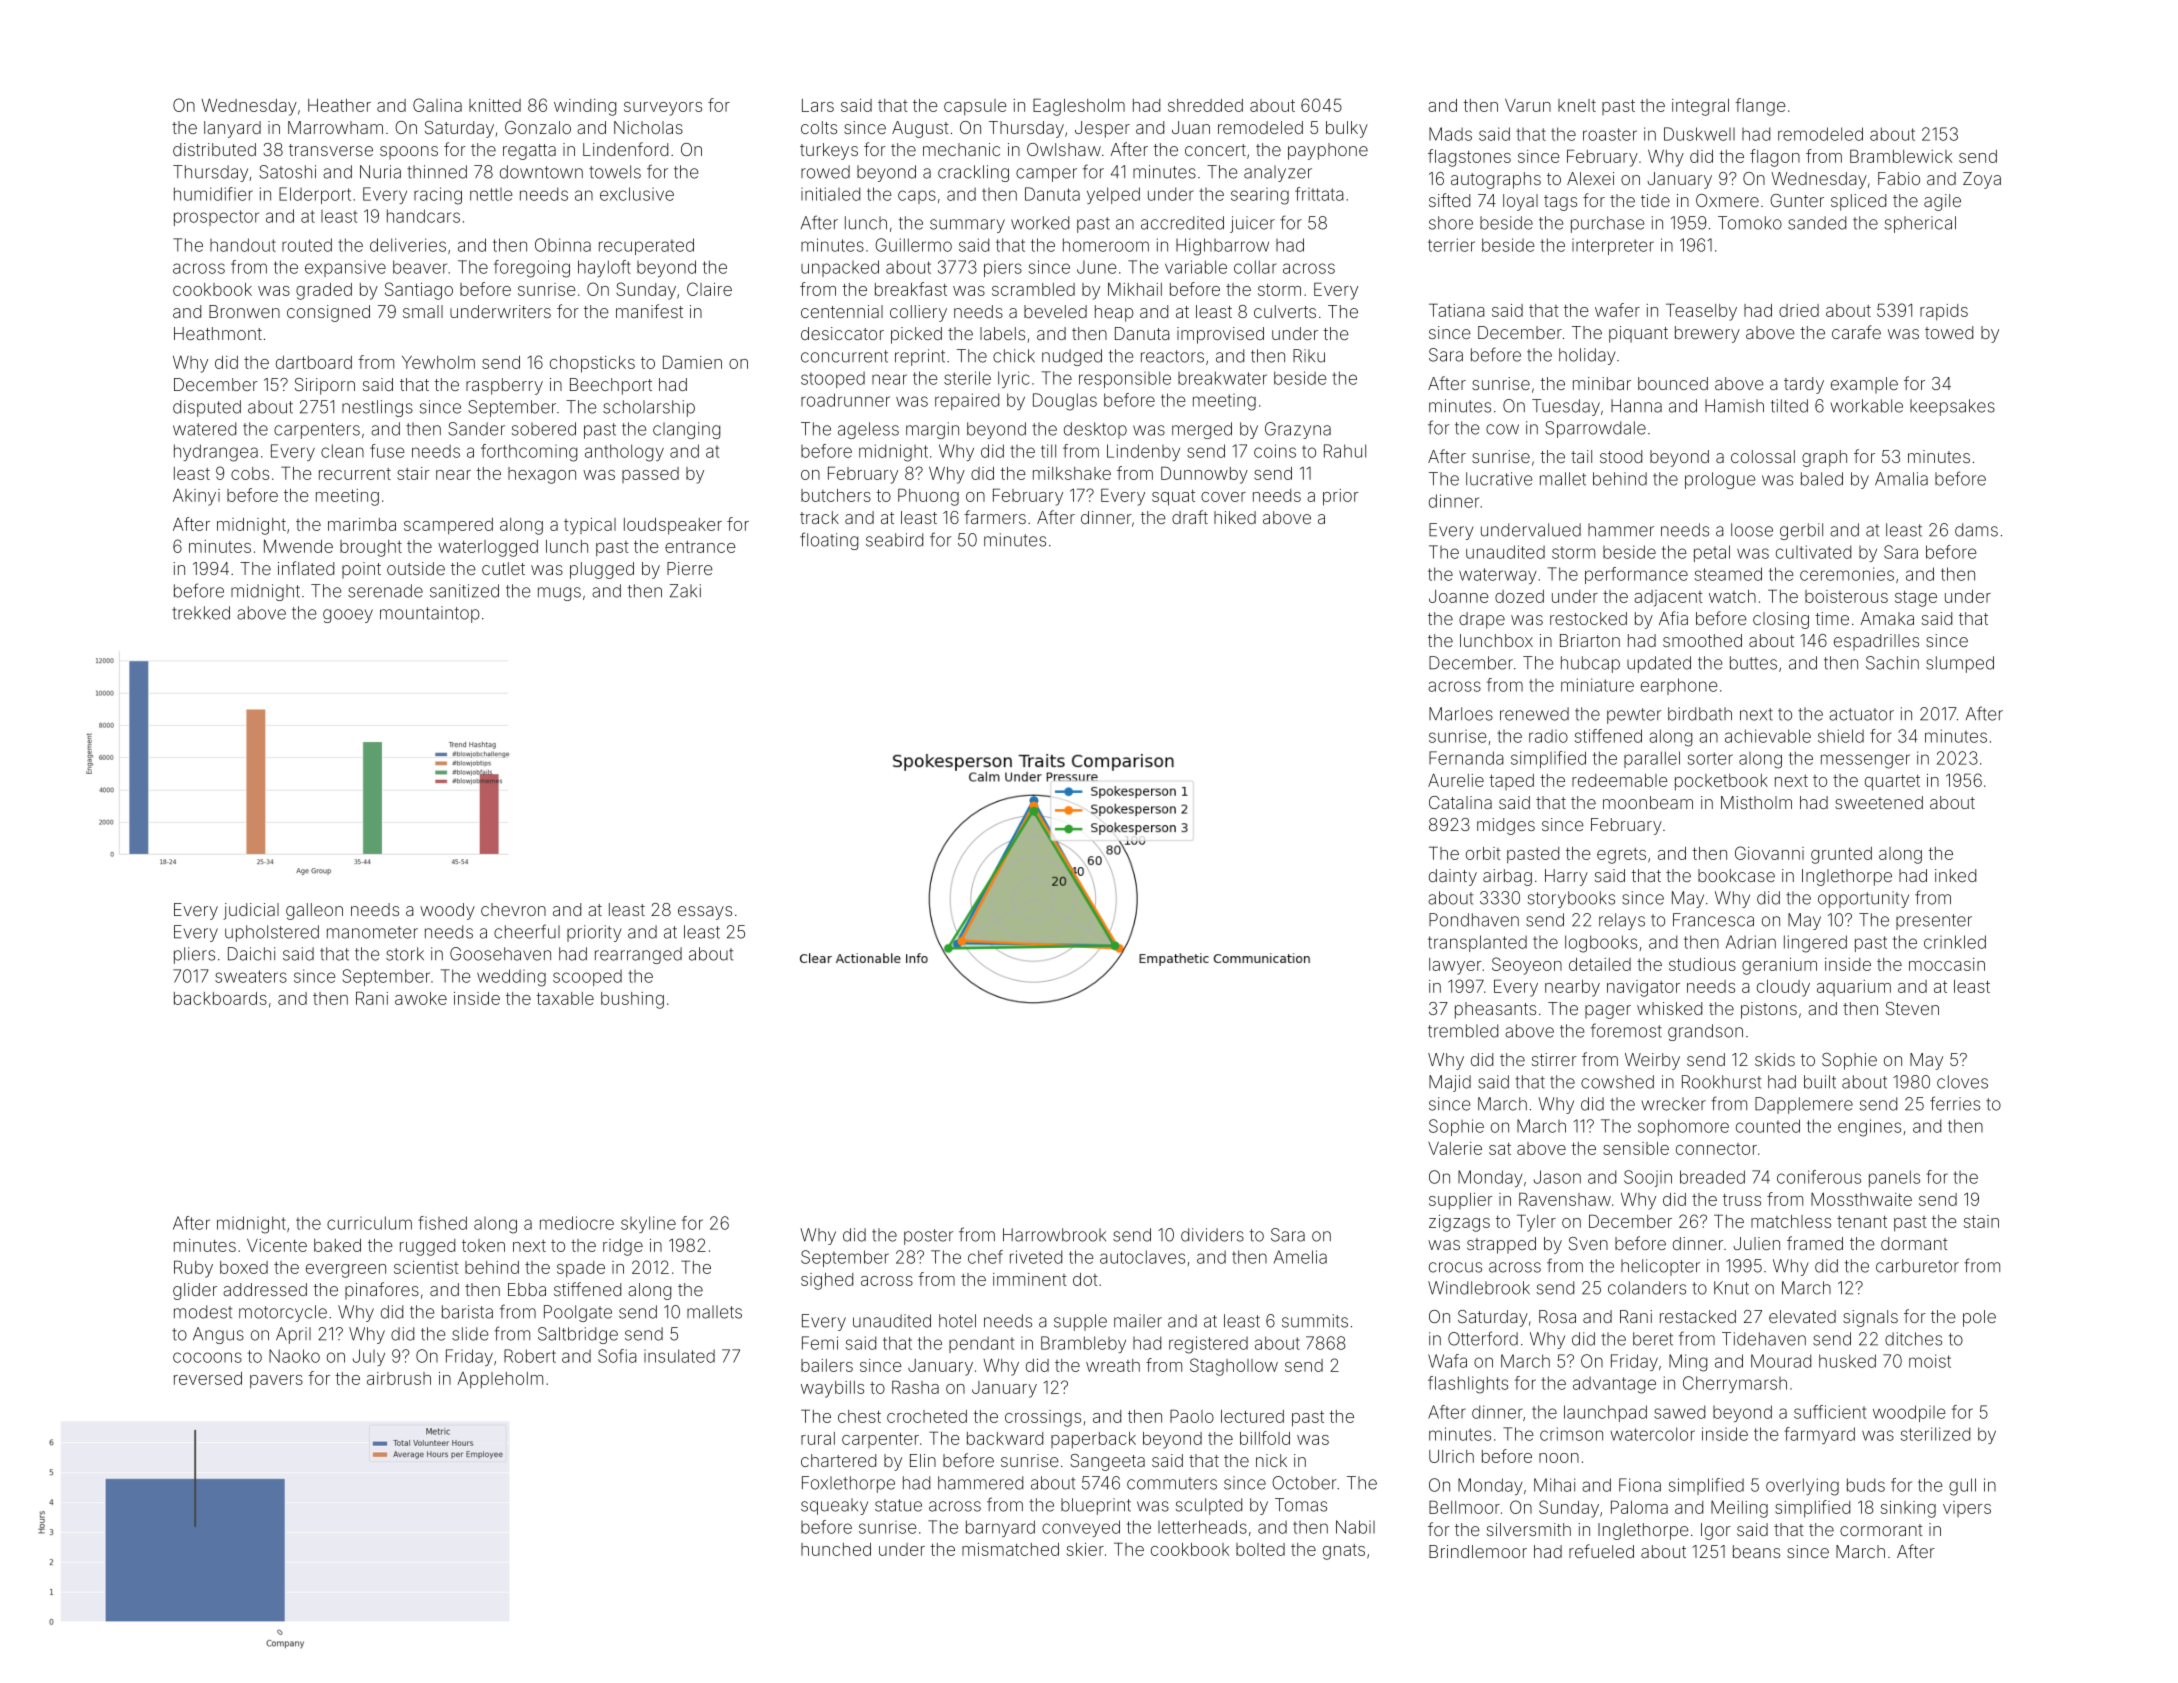  Describe the element at coordinates (1705, 1032) in the screenshot. I see `grandson` at that location.
